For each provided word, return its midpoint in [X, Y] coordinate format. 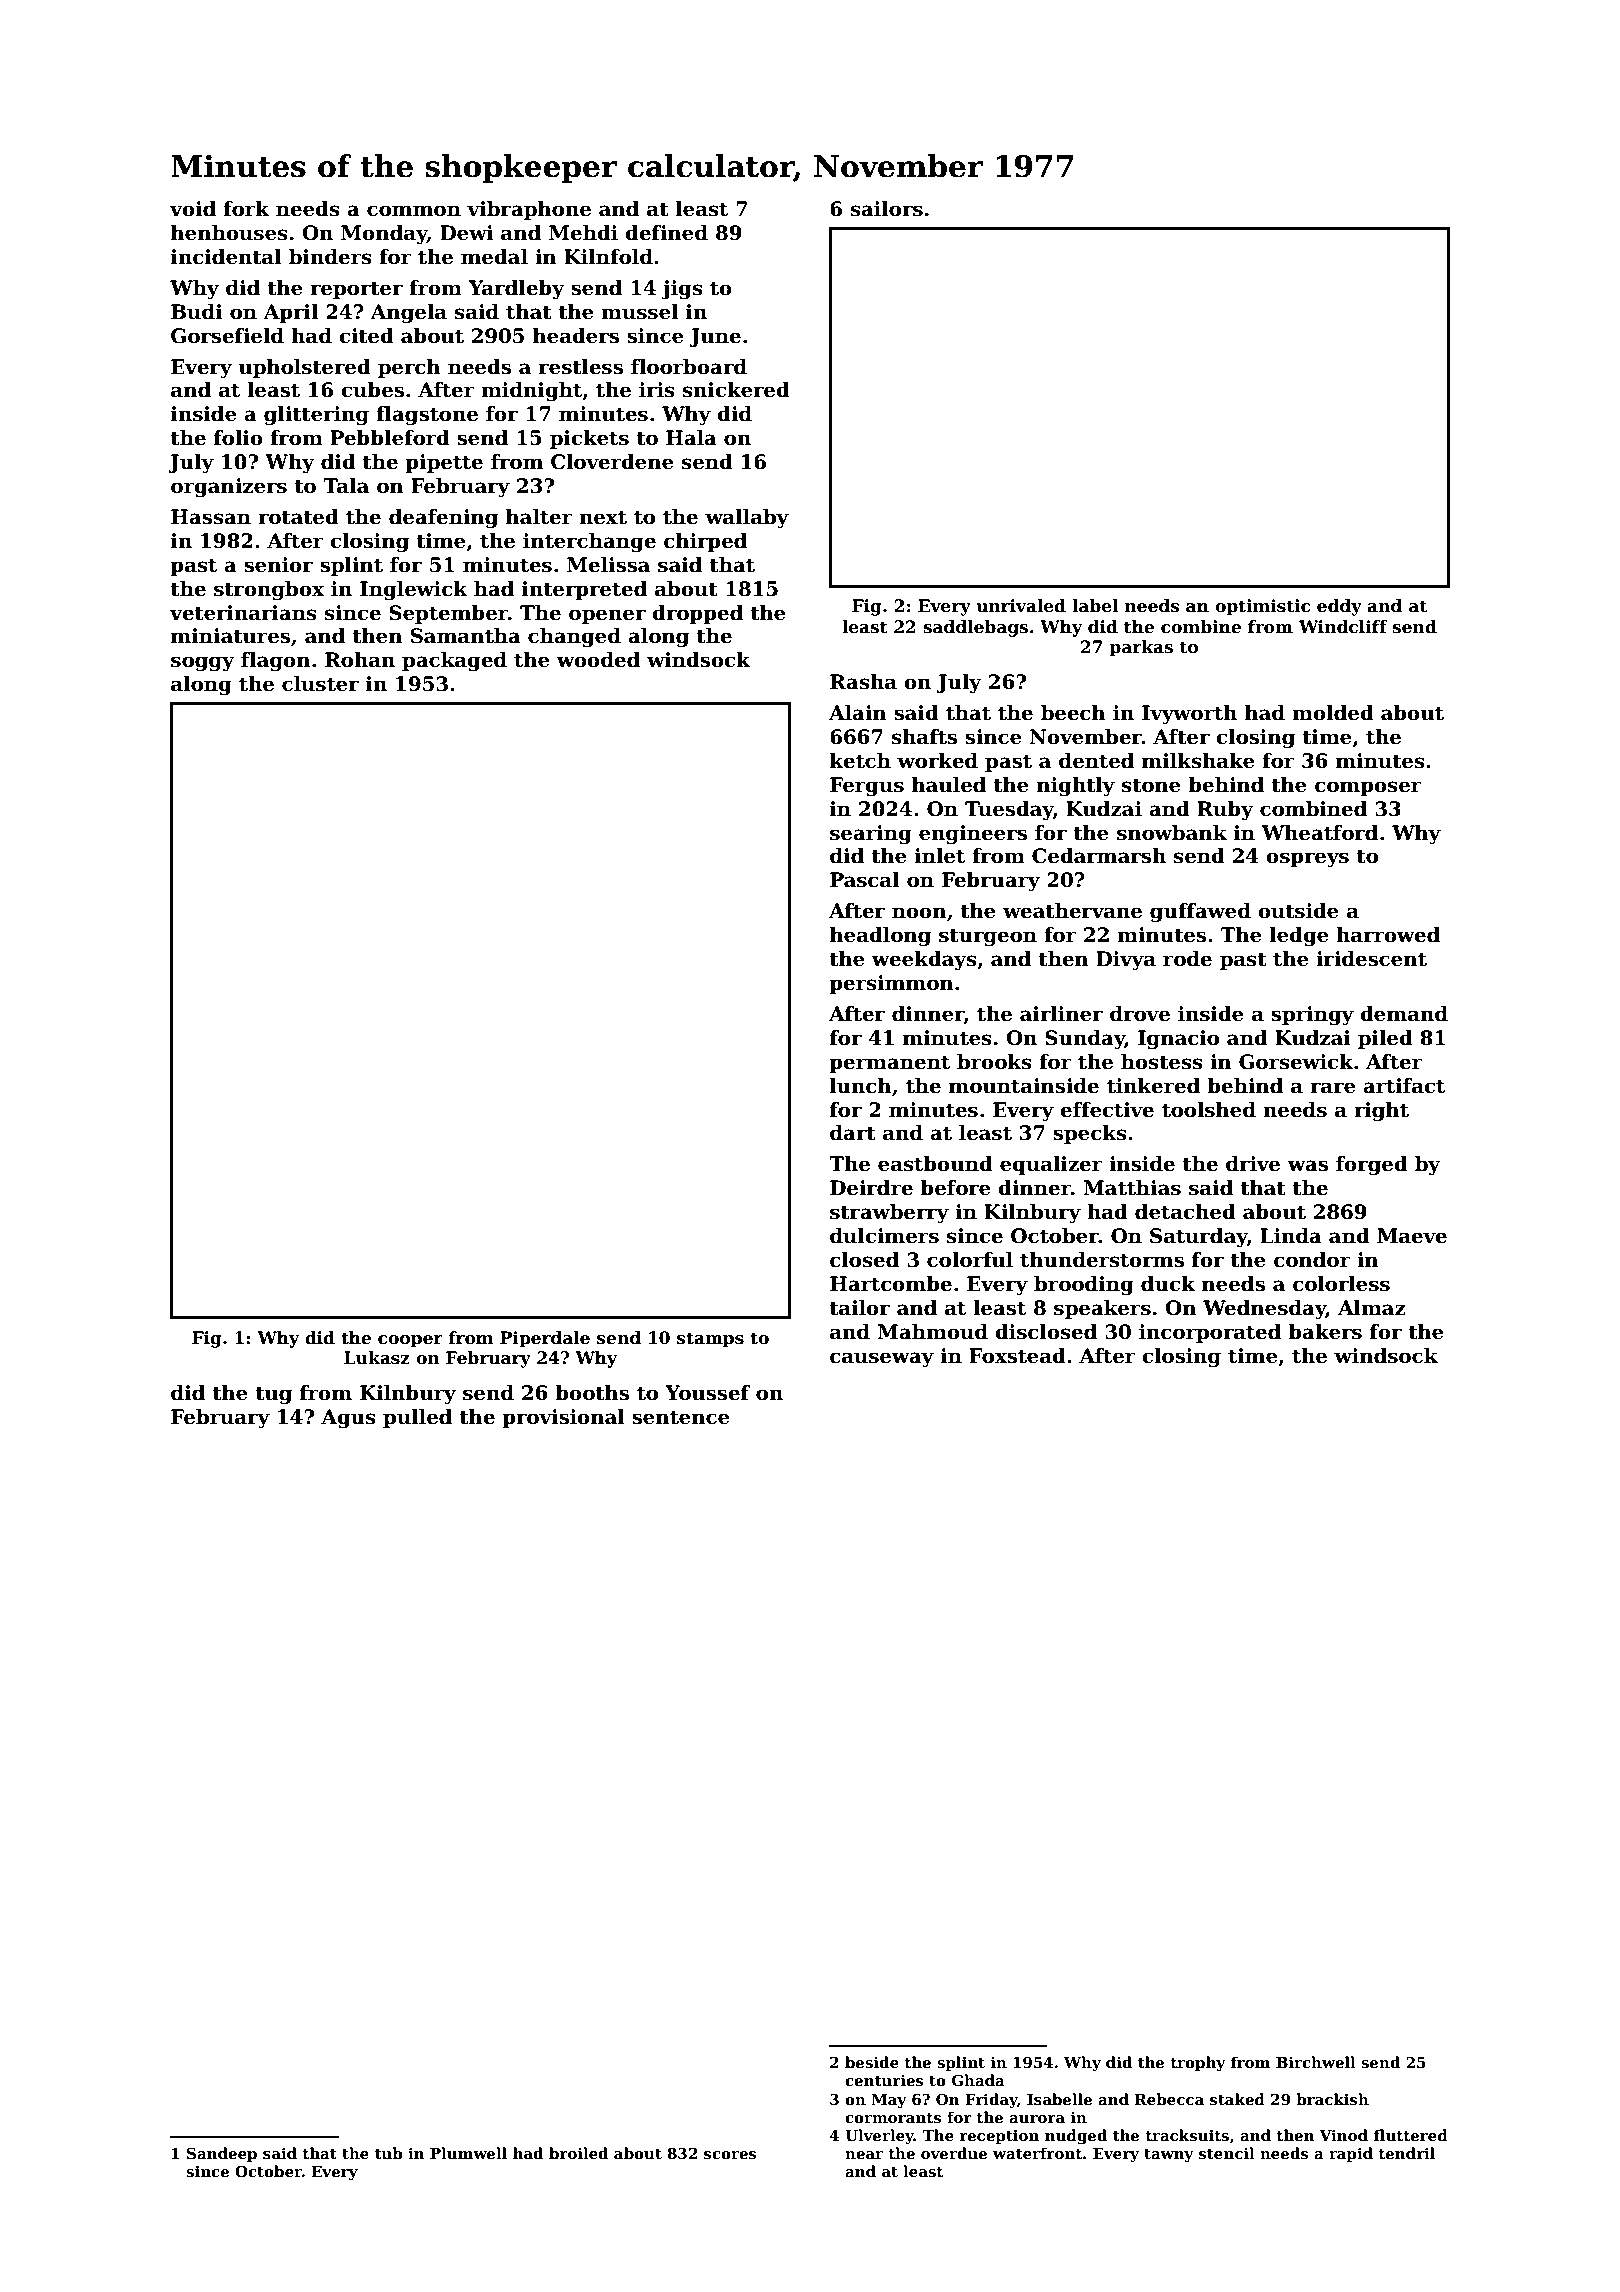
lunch [861, 1086]
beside [872, 2062]
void [193, 209]
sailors [887, 209]
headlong [880, 937]
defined [666, 233]
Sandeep [222, 2154]
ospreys [1307, 860]
